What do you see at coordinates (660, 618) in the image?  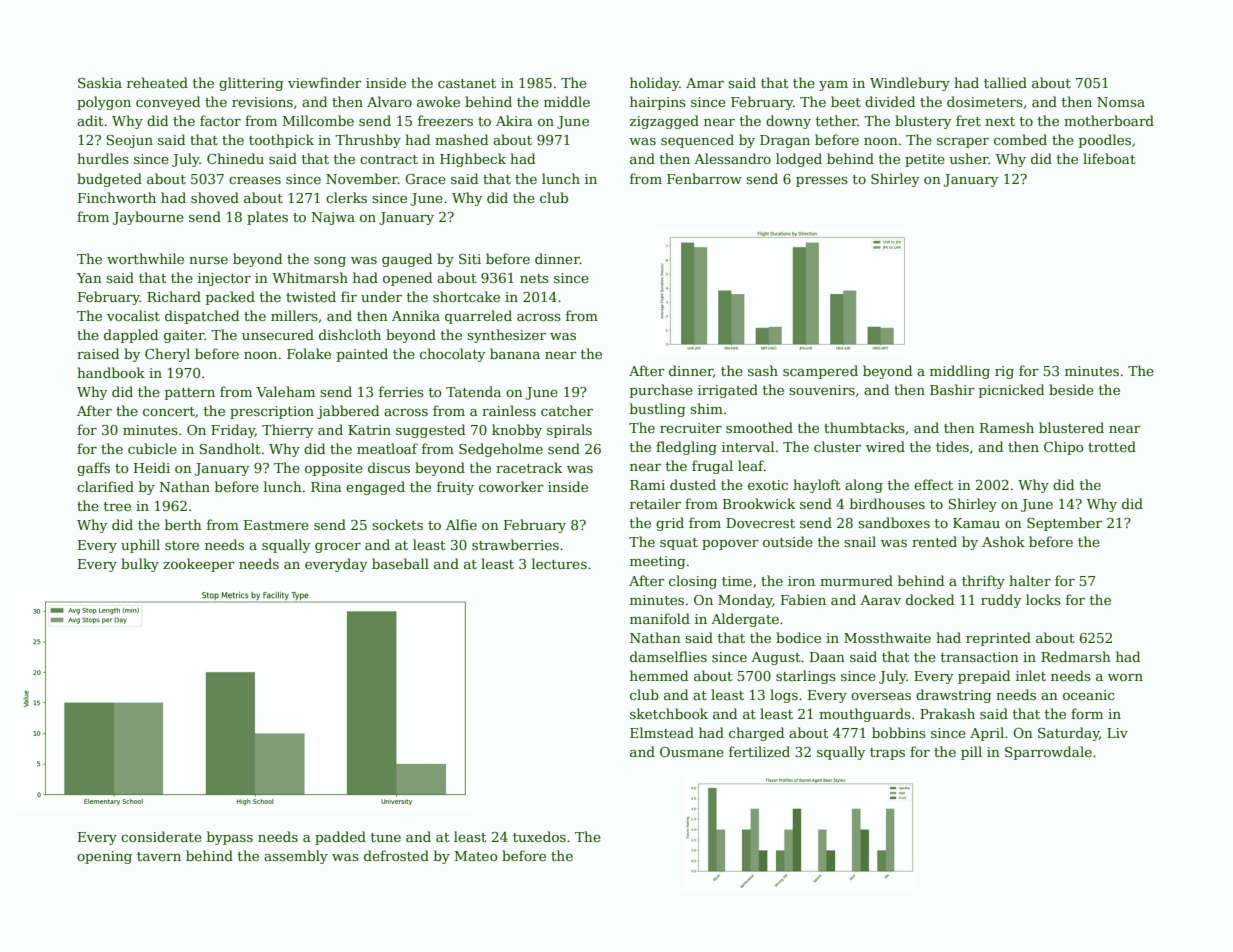 I see `manifold` at bounding box center [660, 618].
